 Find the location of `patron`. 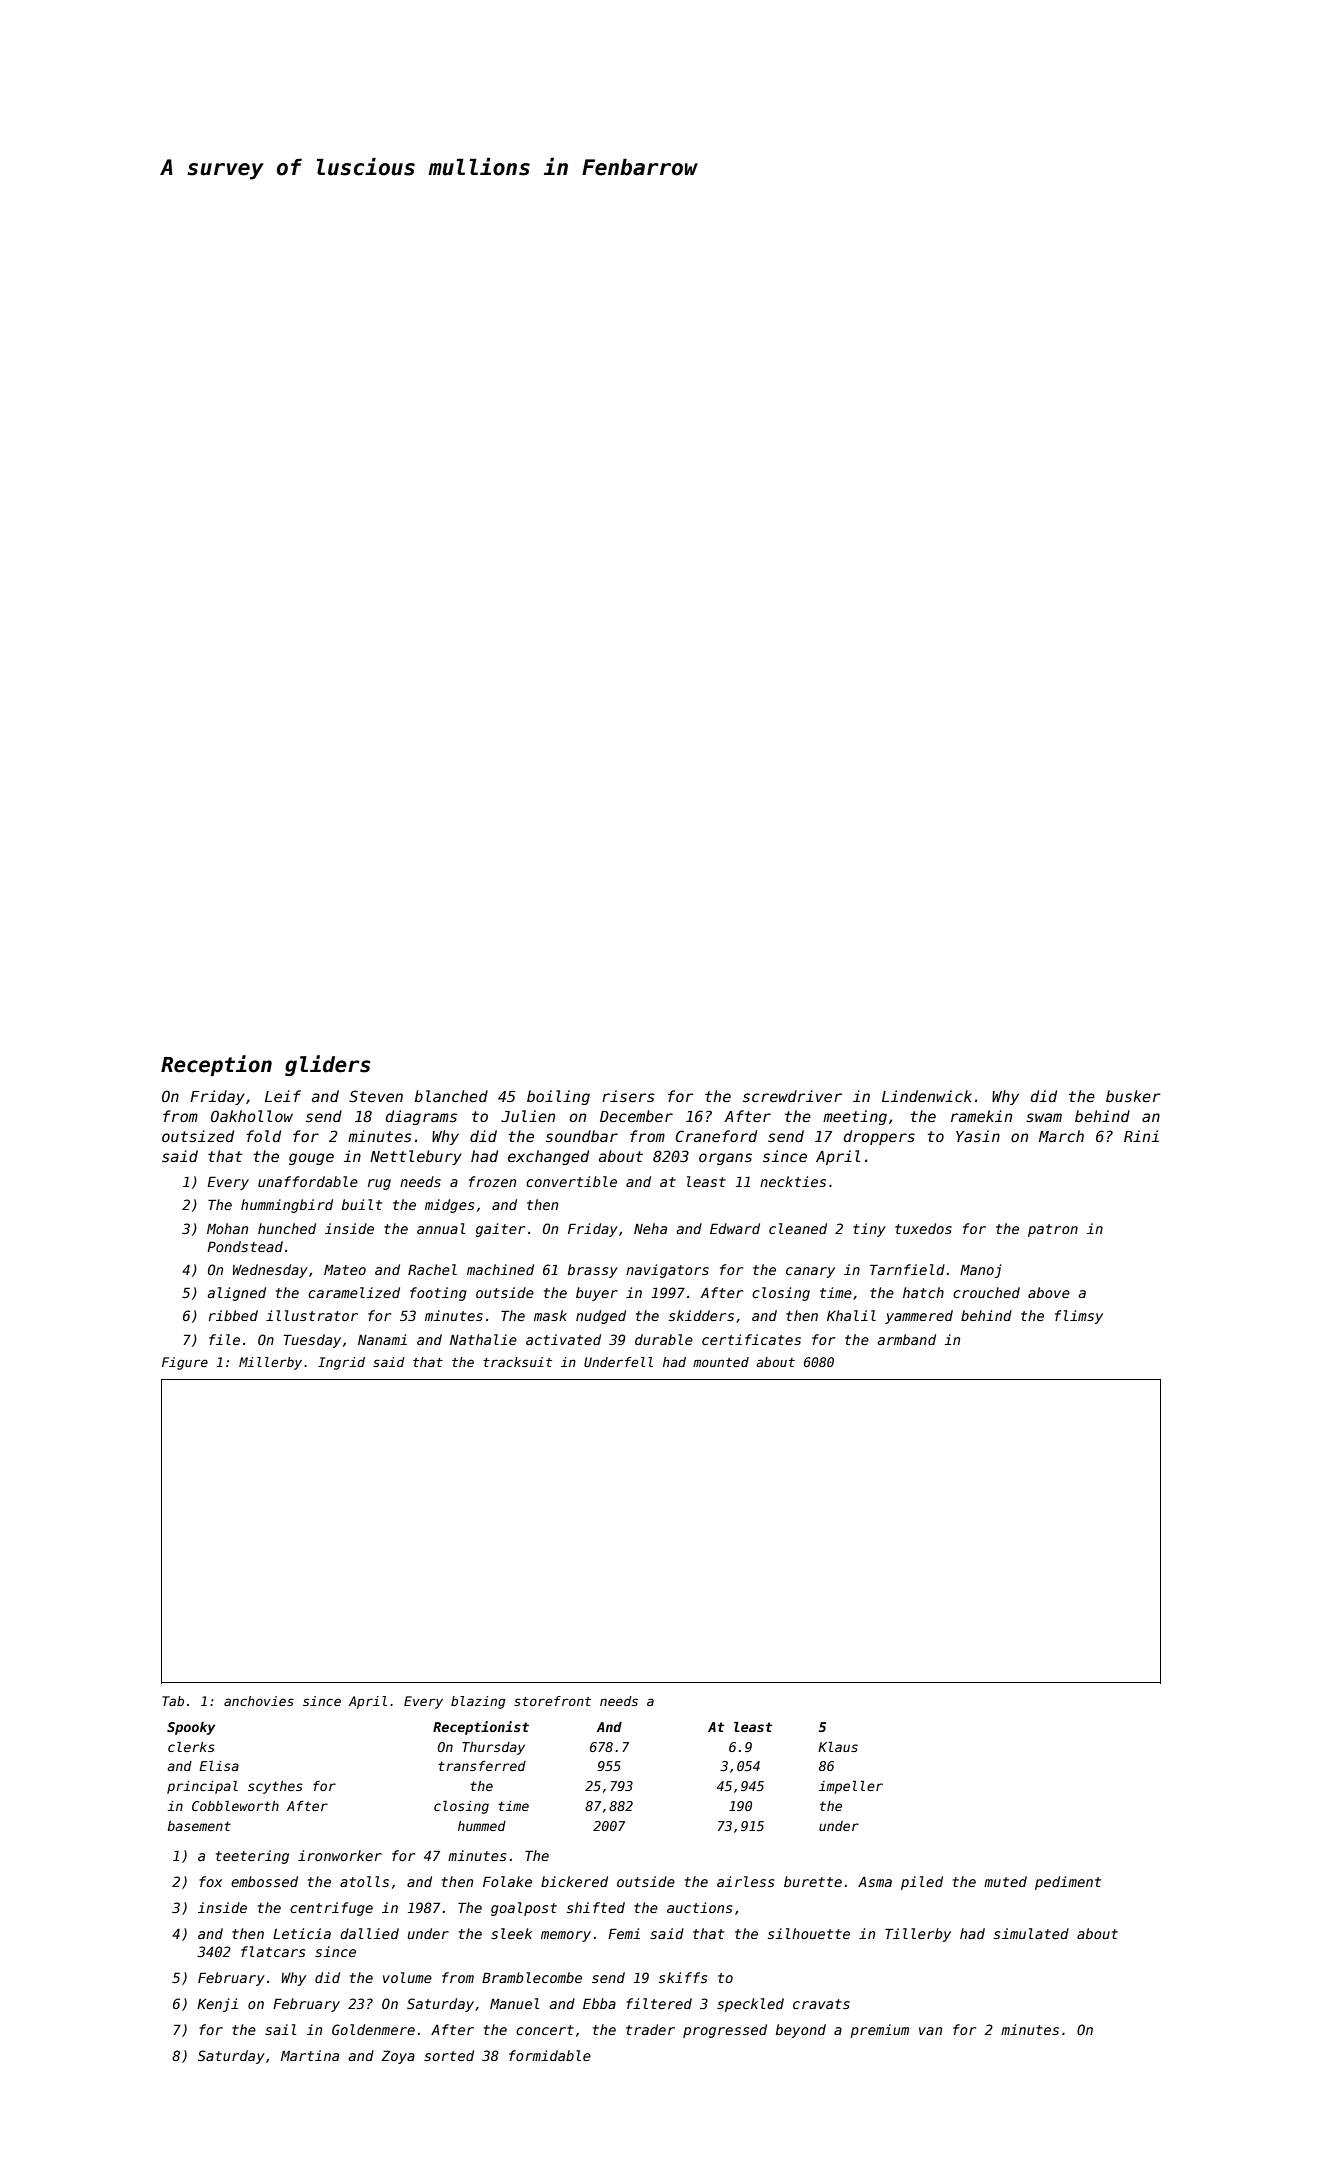

patron is located at coordinates (1053, 1230).
